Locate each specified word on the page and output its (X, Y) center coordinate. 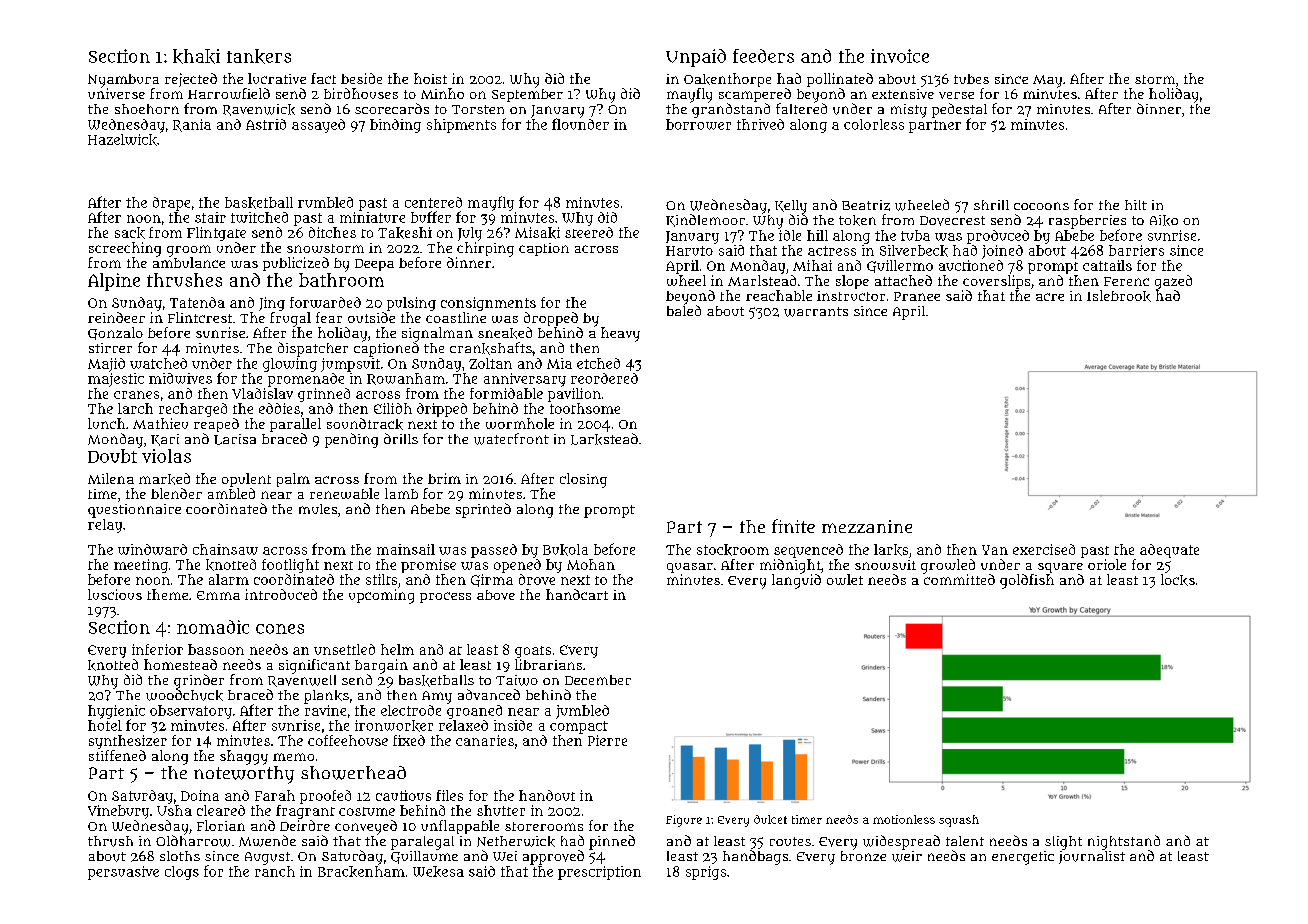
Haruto (689, 251)
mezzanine (867, 526)
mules (318, 509)
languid (796, 581)
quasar (690, 568)
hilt (1136, 205)
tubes (971, 79)
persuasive (123, 873)
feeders (763, 56)
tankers (259, 56)
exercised (1044, 549)
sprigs (706, 873)
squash (959, 821)
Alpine (114, 282)
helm (397, 649)
